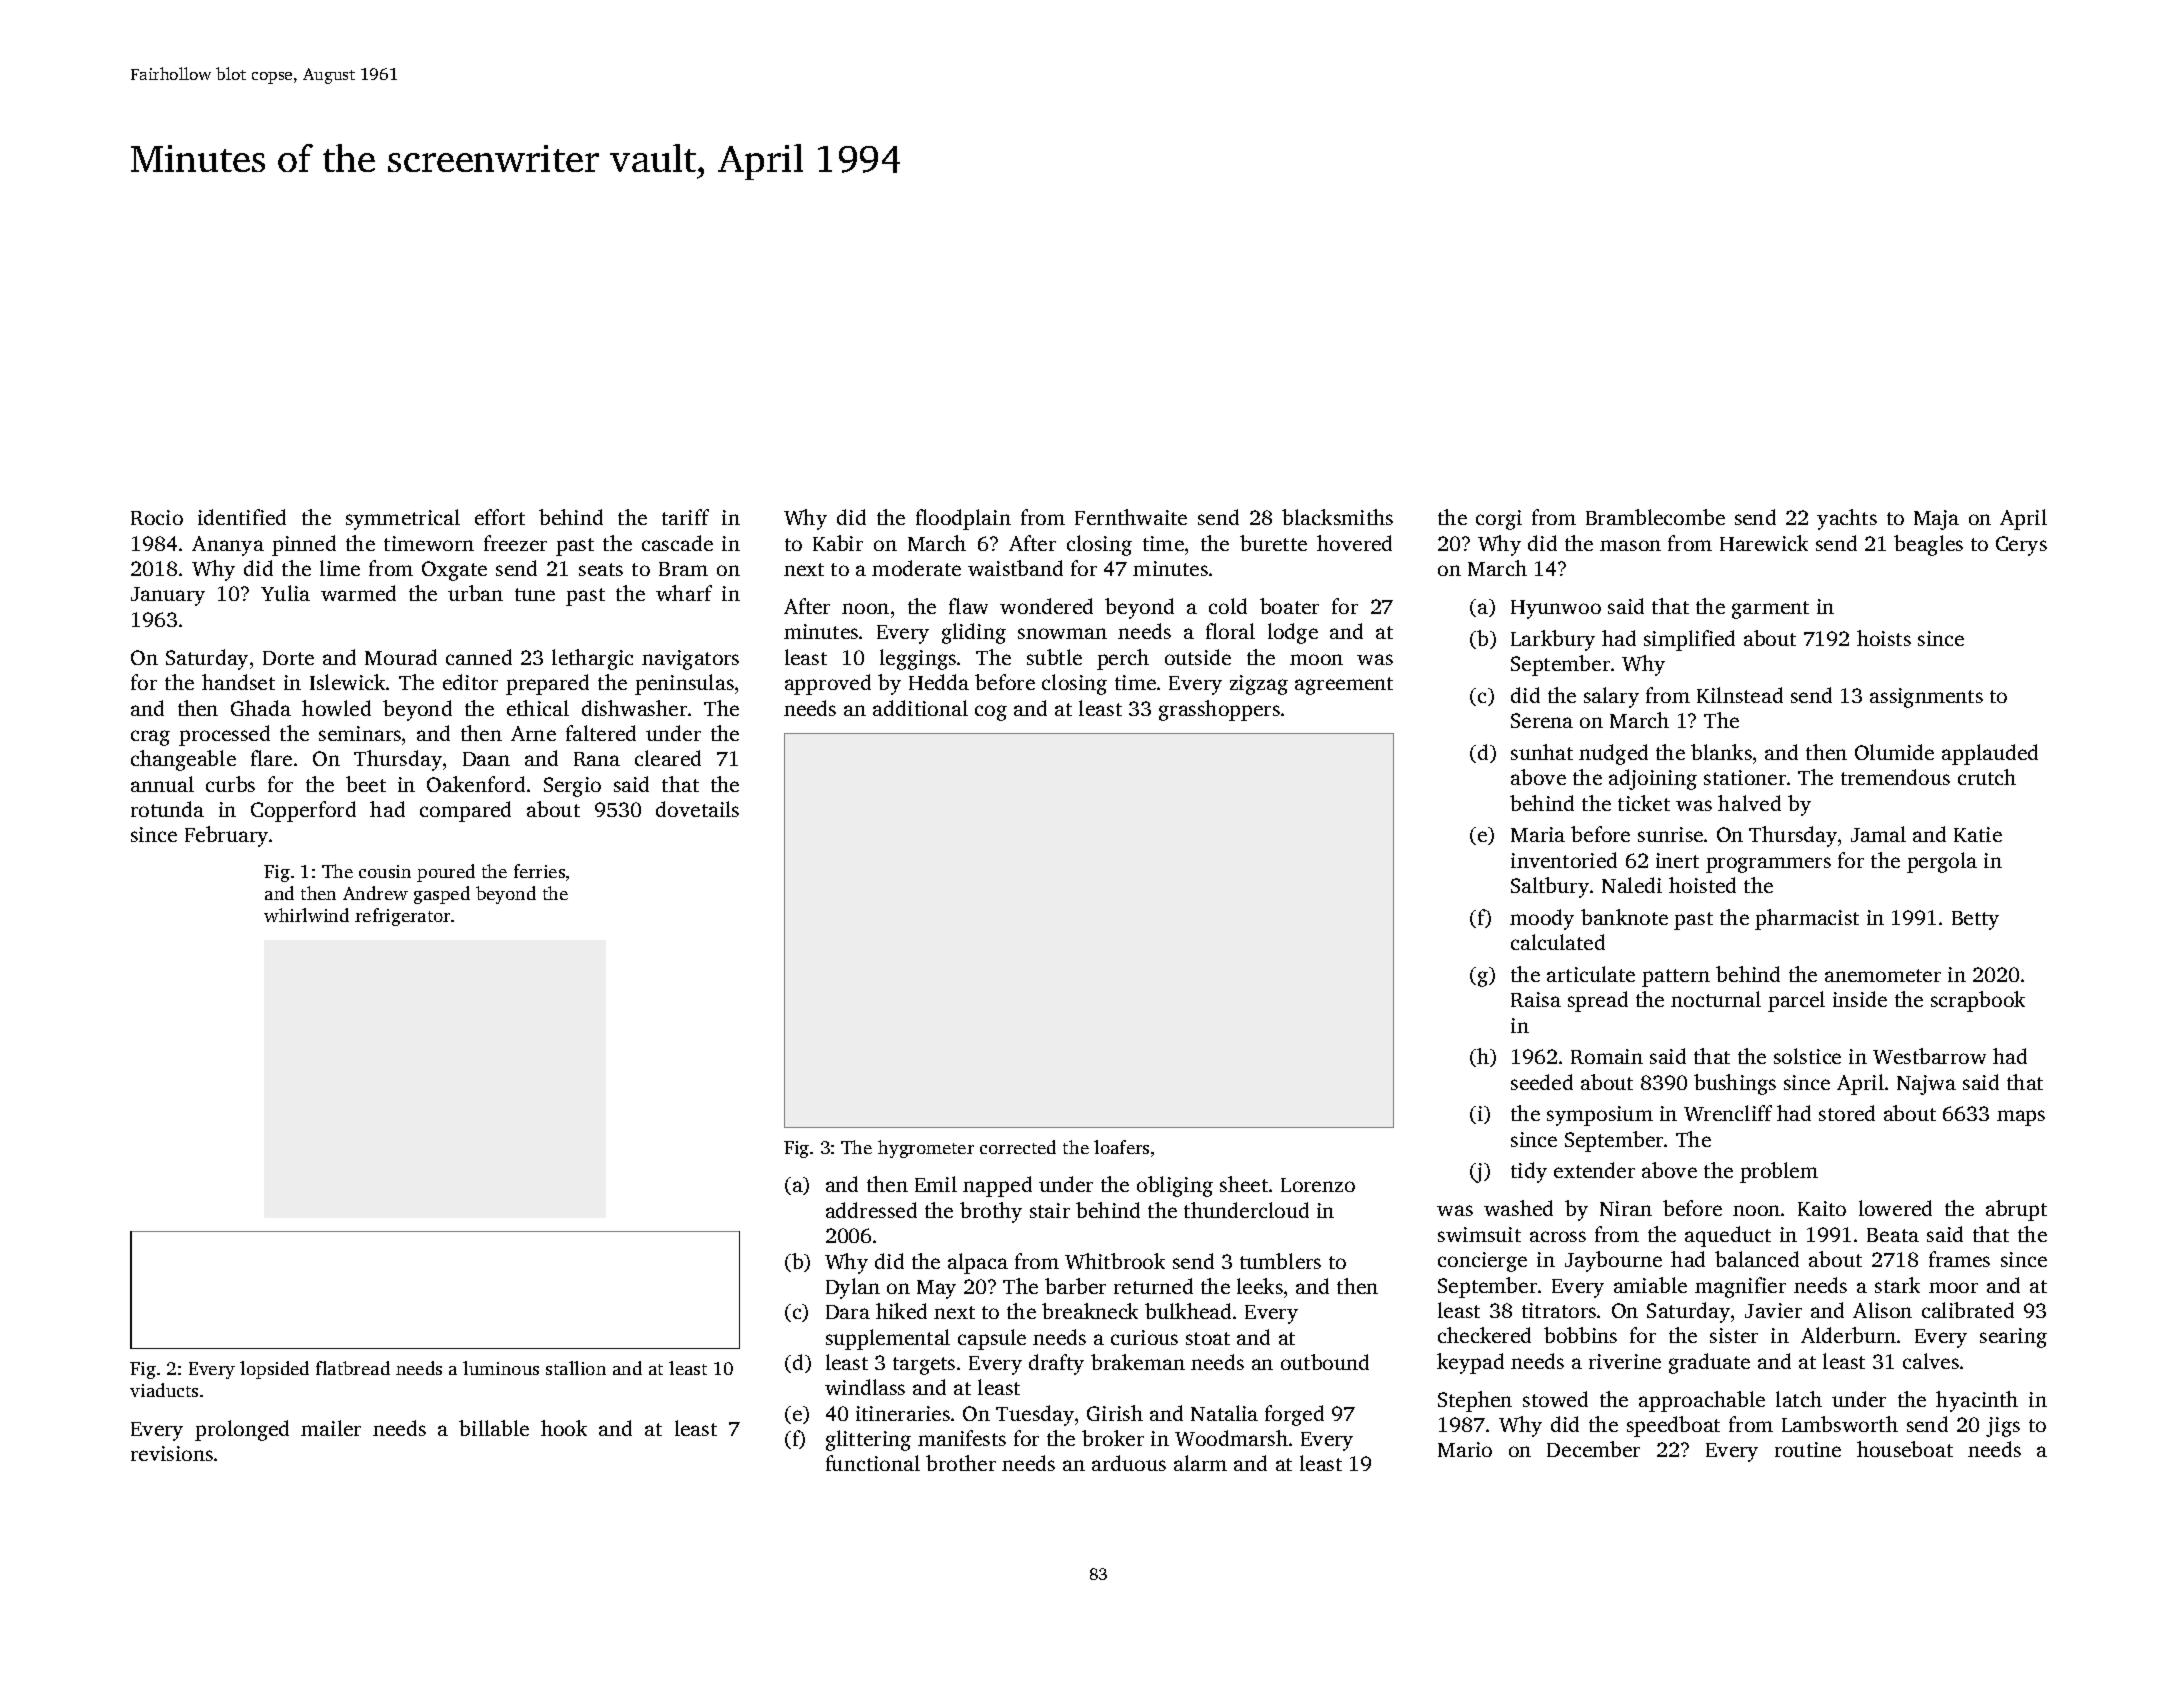 The image size is (2178, 1683). Describe the element at coordinates (1482, 1262) in the screenshot. I see `concierge` at that location.
